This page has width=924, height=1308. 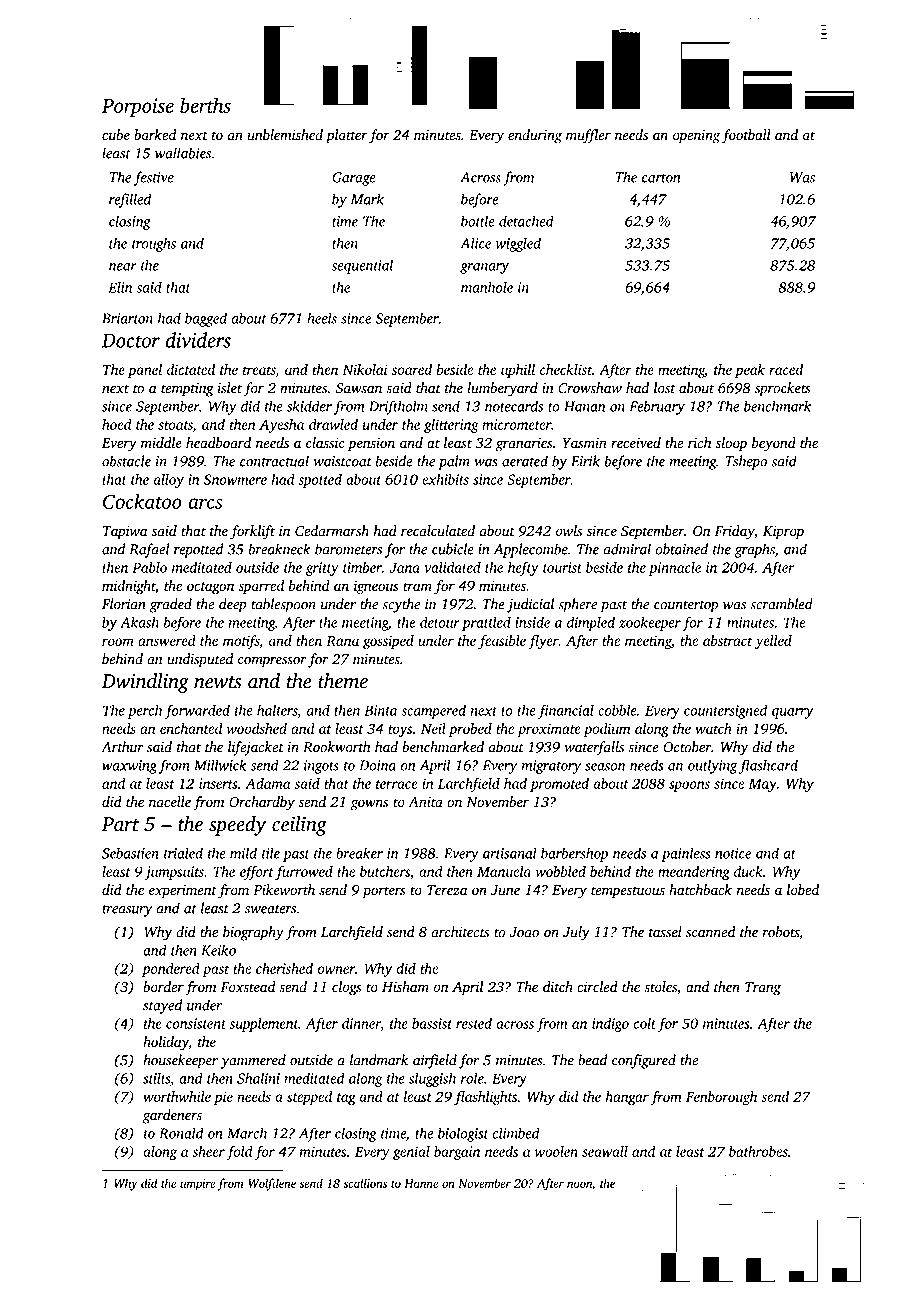 I want to click on umpire, so click(x=198, y=1185).
